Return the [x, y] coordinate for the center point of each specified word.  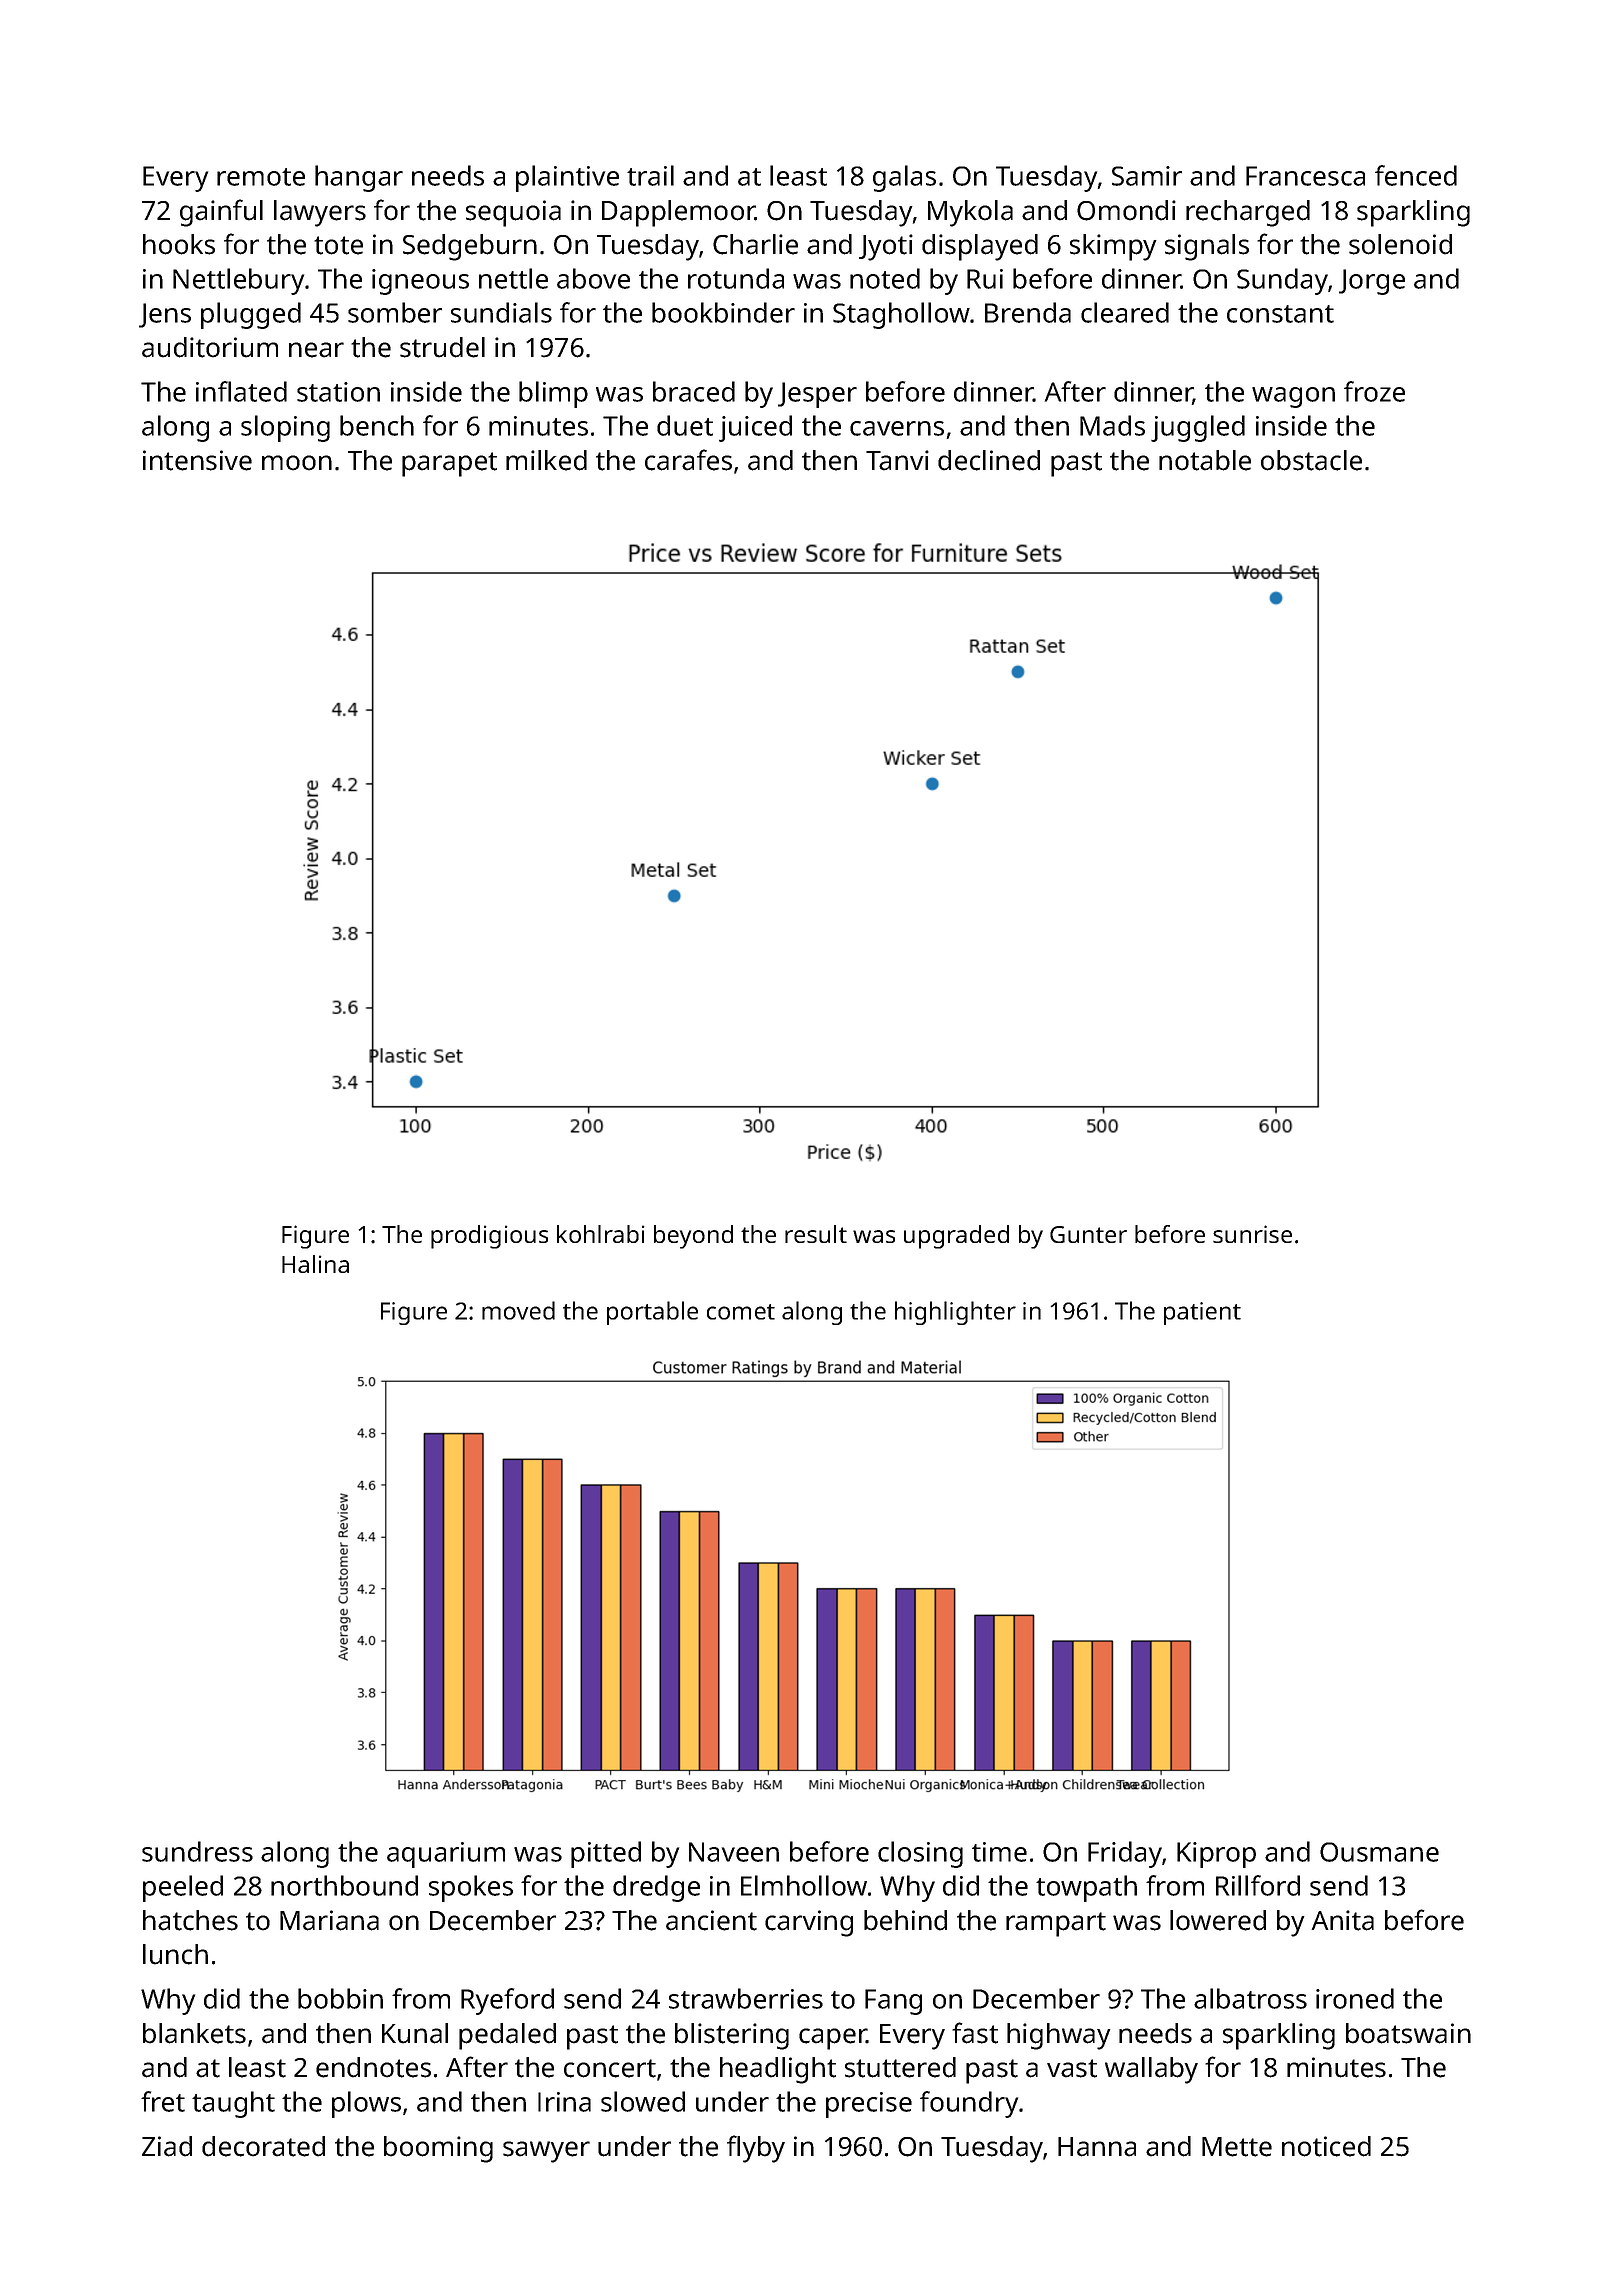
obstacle [1311, 460]
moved [518, 1310]
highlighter [955, 1313]
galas [904, 178]
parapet [449, 464]
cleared [1125, 312]
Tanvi [897, 460]
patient [1202, 1313]
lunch [175, 1954]
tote [338, 245]
